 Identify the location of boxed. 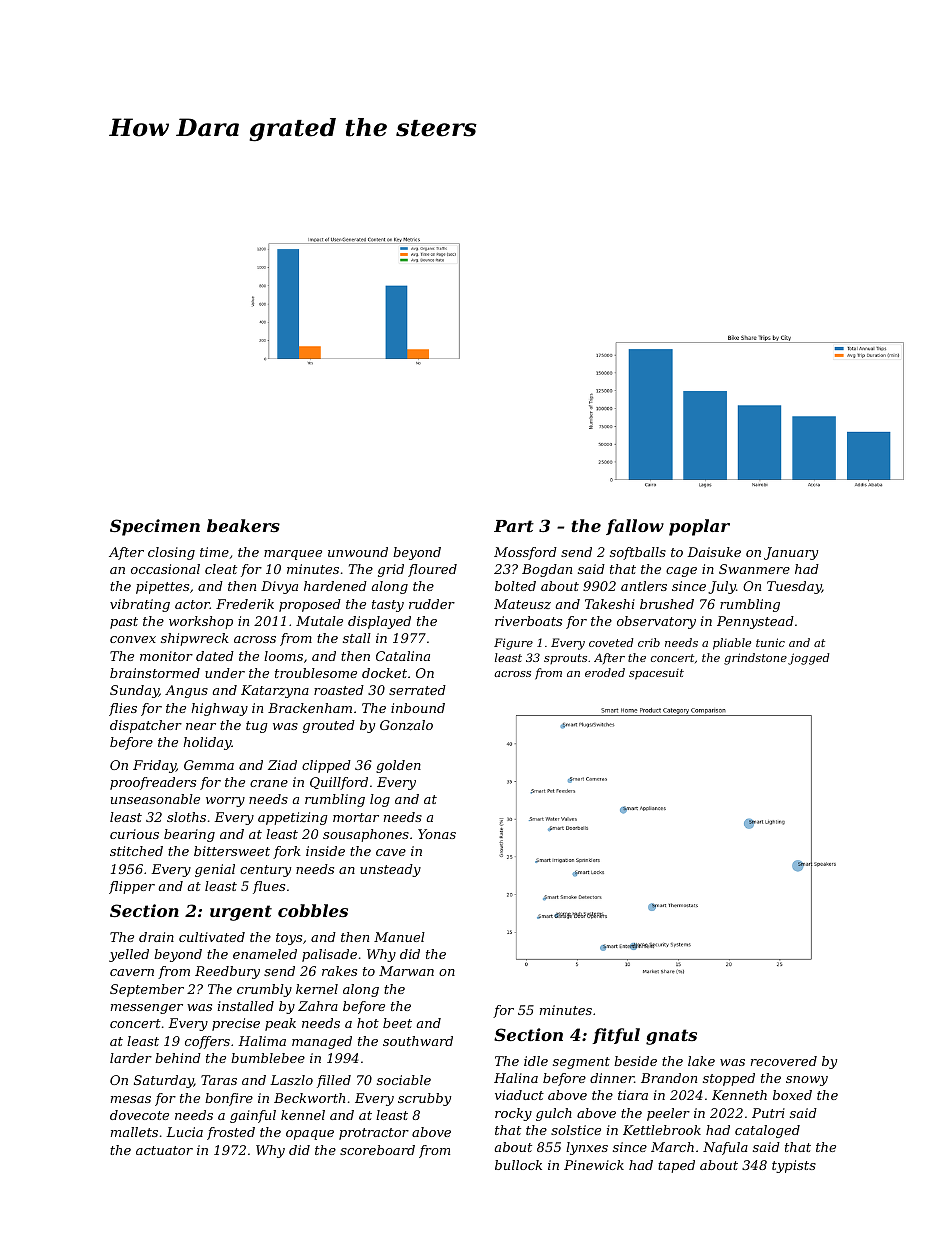
(792, 1095).
